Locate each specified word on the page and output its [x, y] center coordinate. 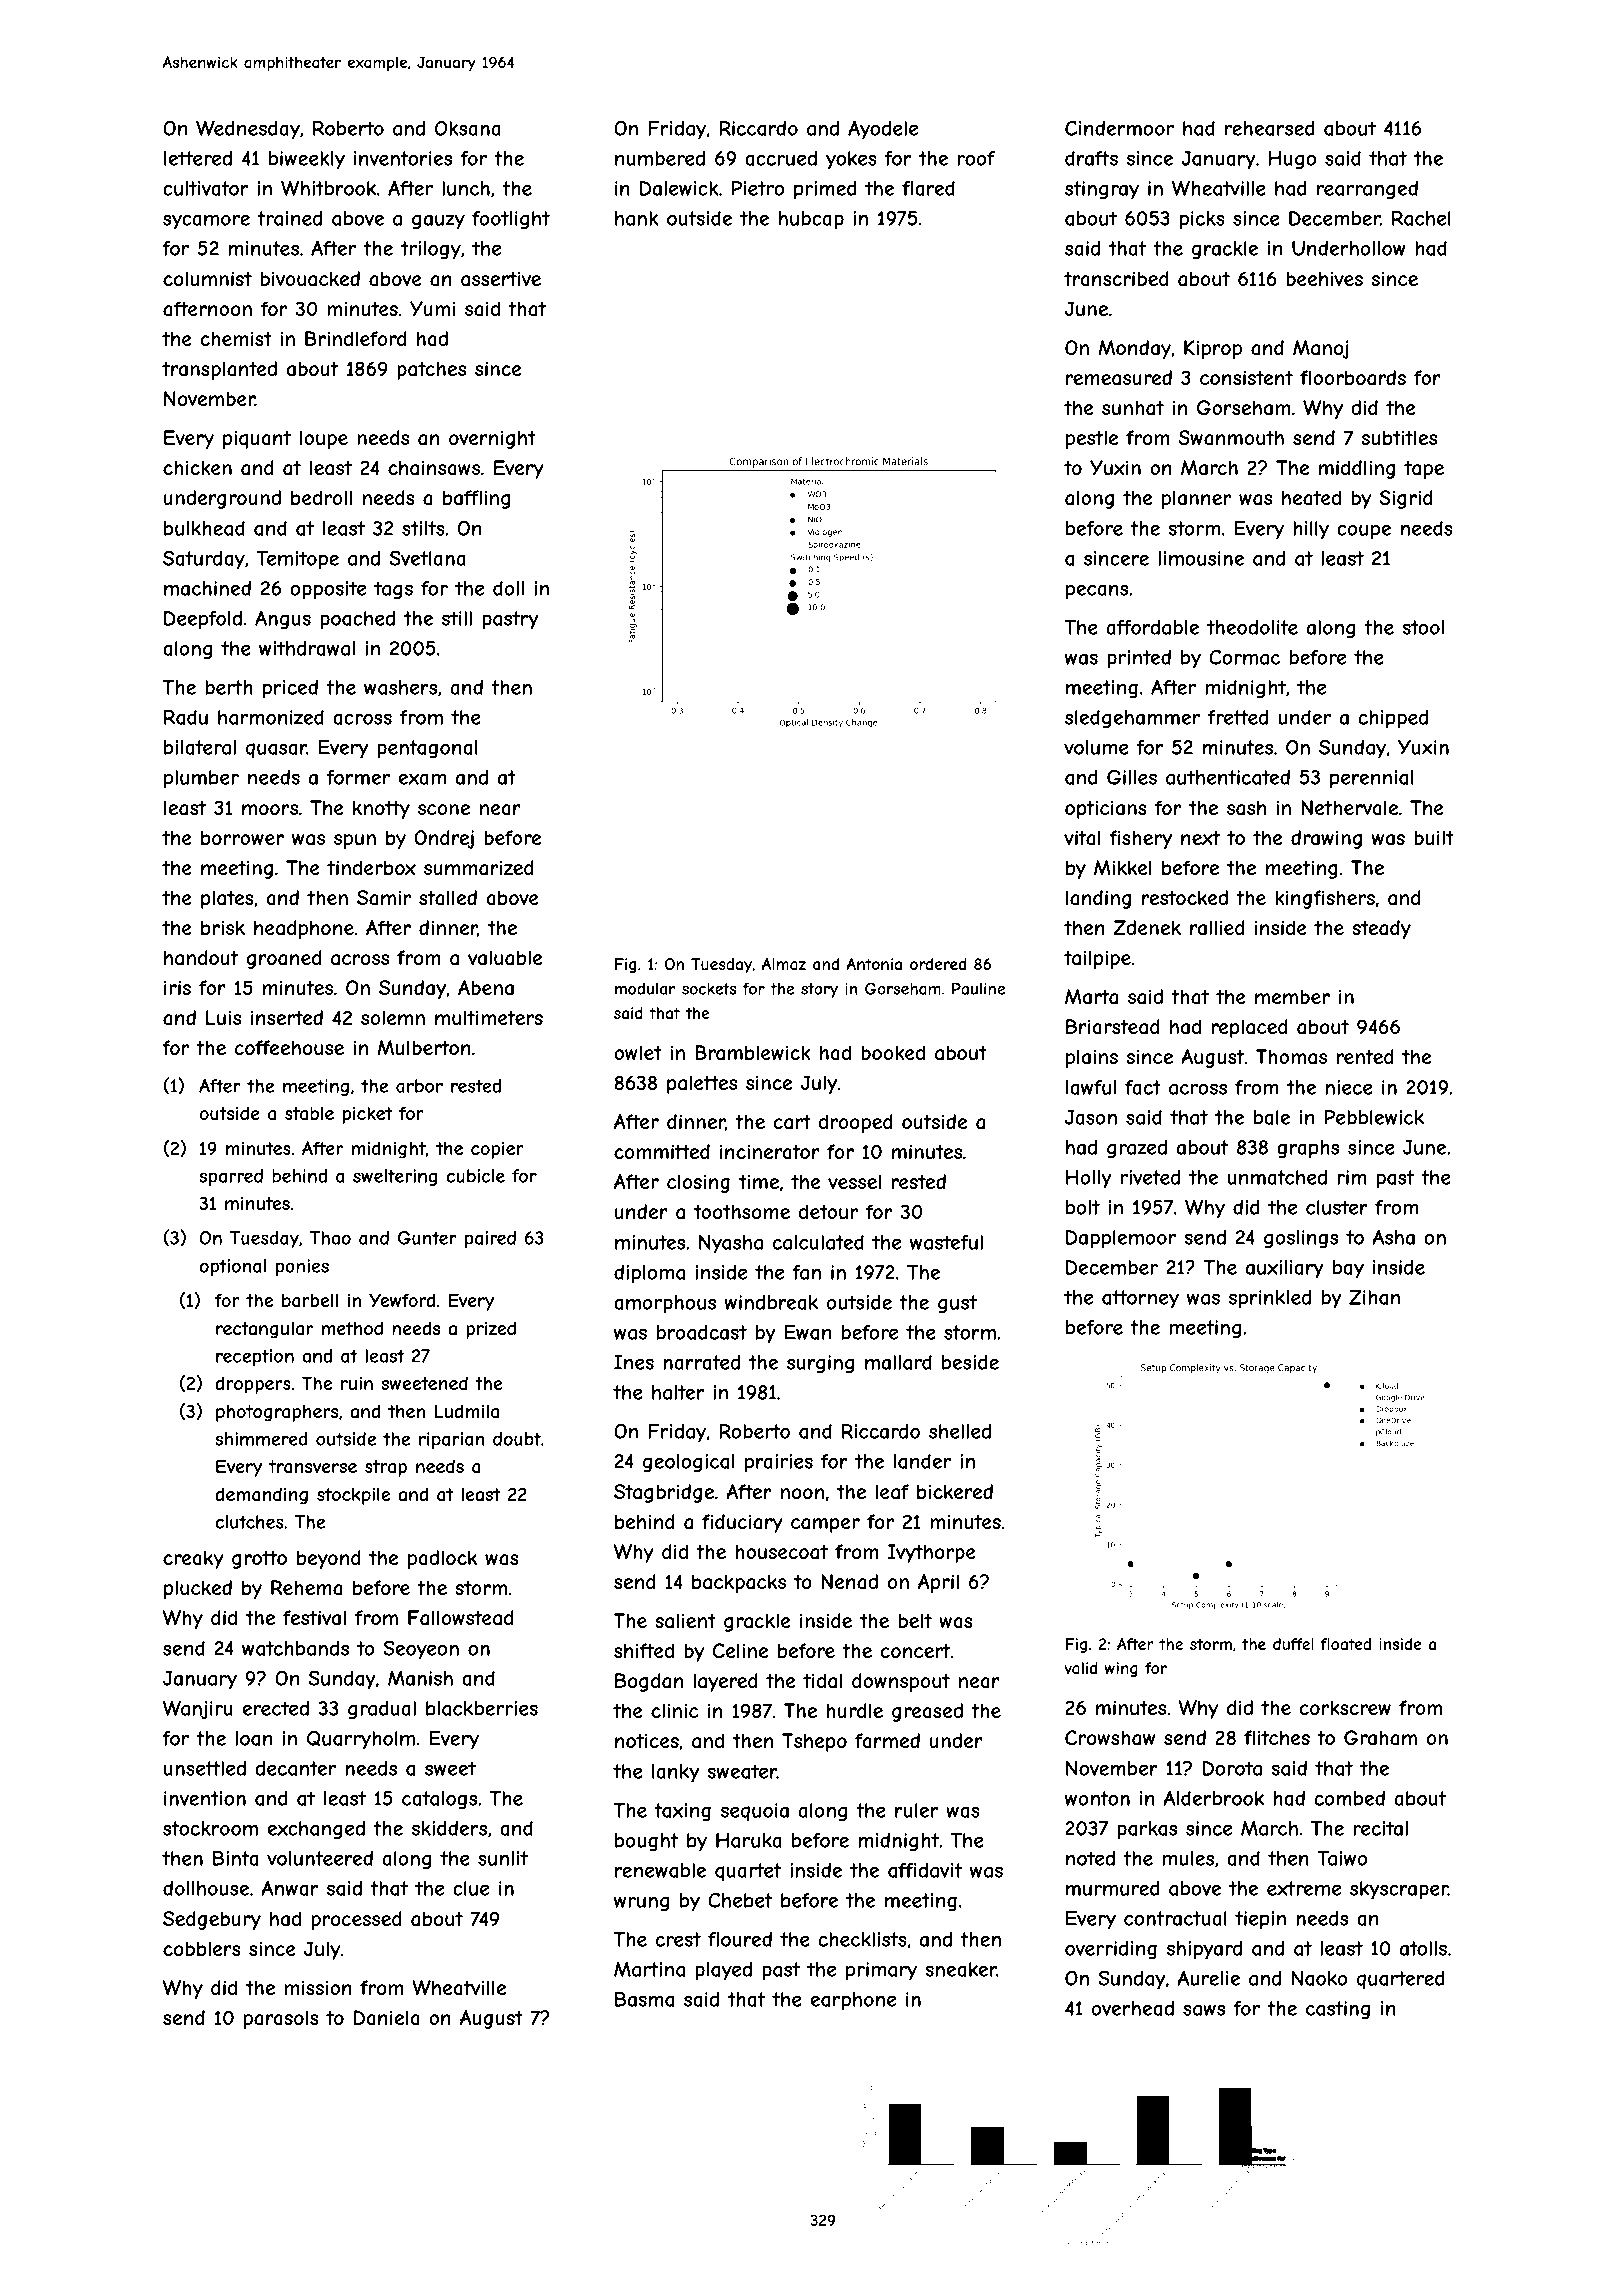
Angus [283, 620]
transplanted [219, 370]
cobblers [201, 1948]
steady [1381, 929]
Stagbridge [664, 1493]
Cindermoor [1119, 128]
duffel [1293, 1644]
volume [1096, 747]
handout [201, 958]
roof [976, 158]
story [819, 990]
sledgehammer [1132, 719]
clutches [250, 1522]
